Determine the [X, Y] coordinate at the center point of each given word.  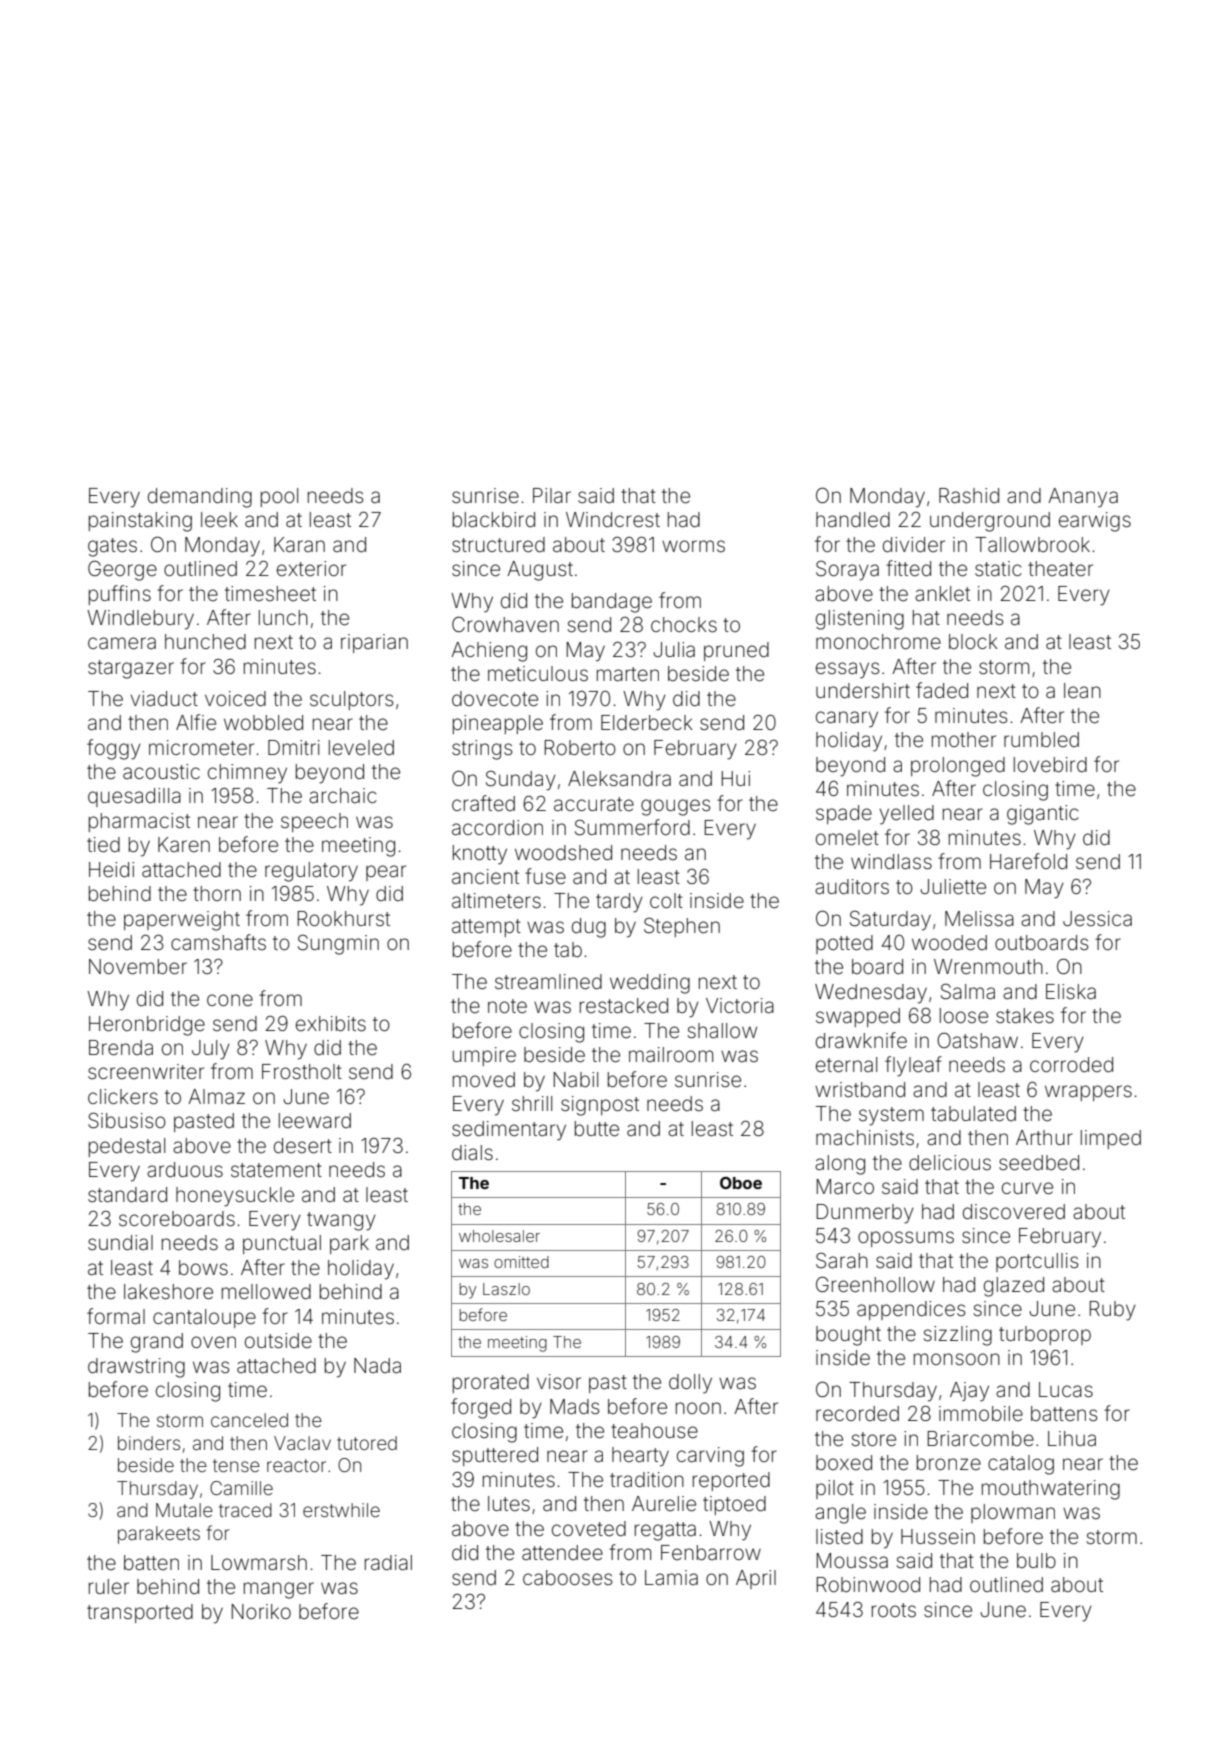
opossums [906, 1239]
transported [140, 1613]
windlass [891, 862]
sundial [120, 1242]
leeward [315, 1121]
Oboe [741, 1183]
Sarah [842, 1260]
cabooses [567, 1578]
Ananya [1083, 498]
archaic [343, 795]
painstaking [140, 522]
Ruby [1112, 1311]
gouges [675, 807]
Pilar [552, 495]
